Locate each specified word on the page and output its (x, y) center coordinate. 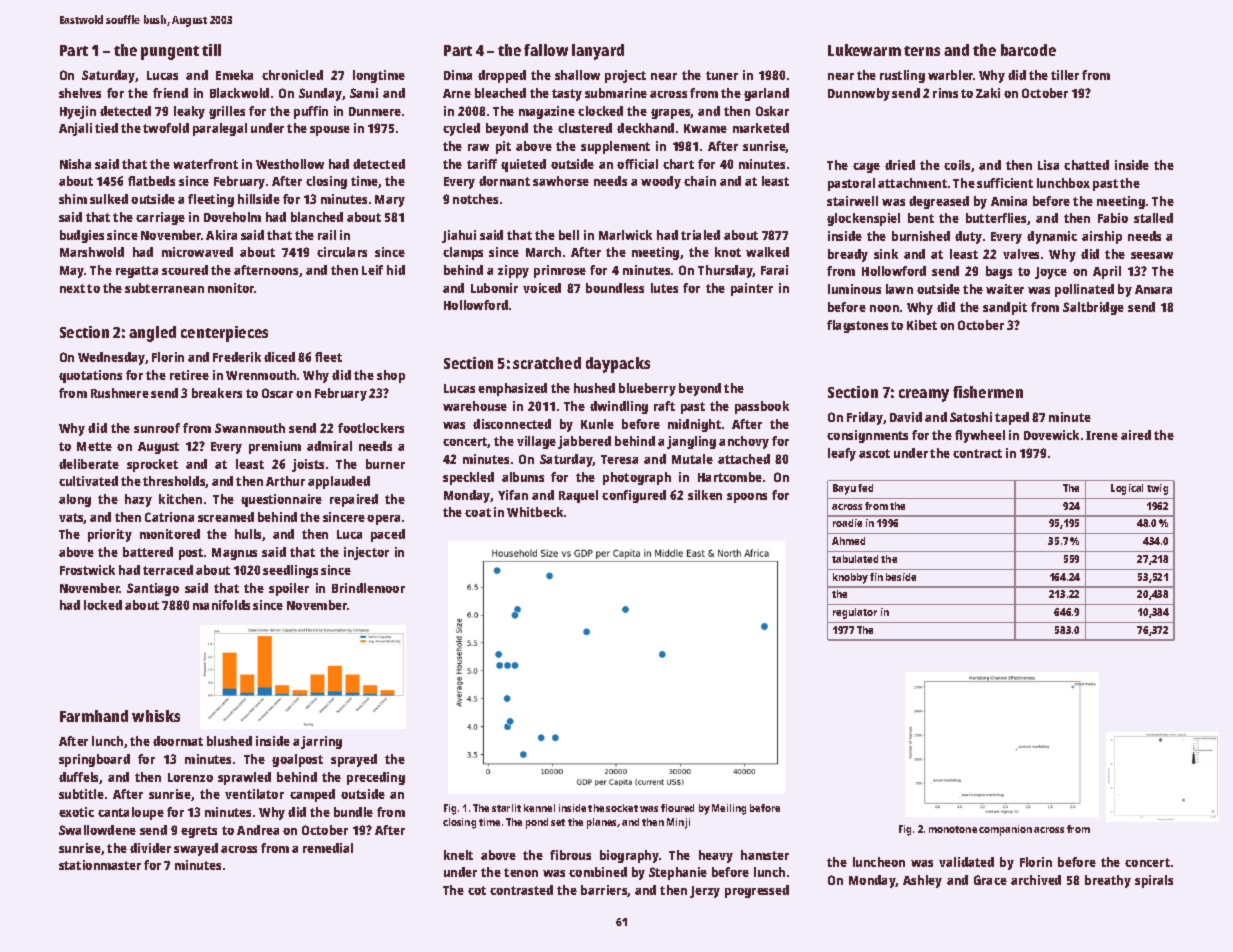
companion (1005, 830)
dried (900, 165)
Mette (94, 446)
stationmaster (100, 865)
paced (388, 535)
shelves (80, 93)
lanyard (598, 52)
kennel (539, 808)
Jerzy (705, 892)
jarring (321, 742)
